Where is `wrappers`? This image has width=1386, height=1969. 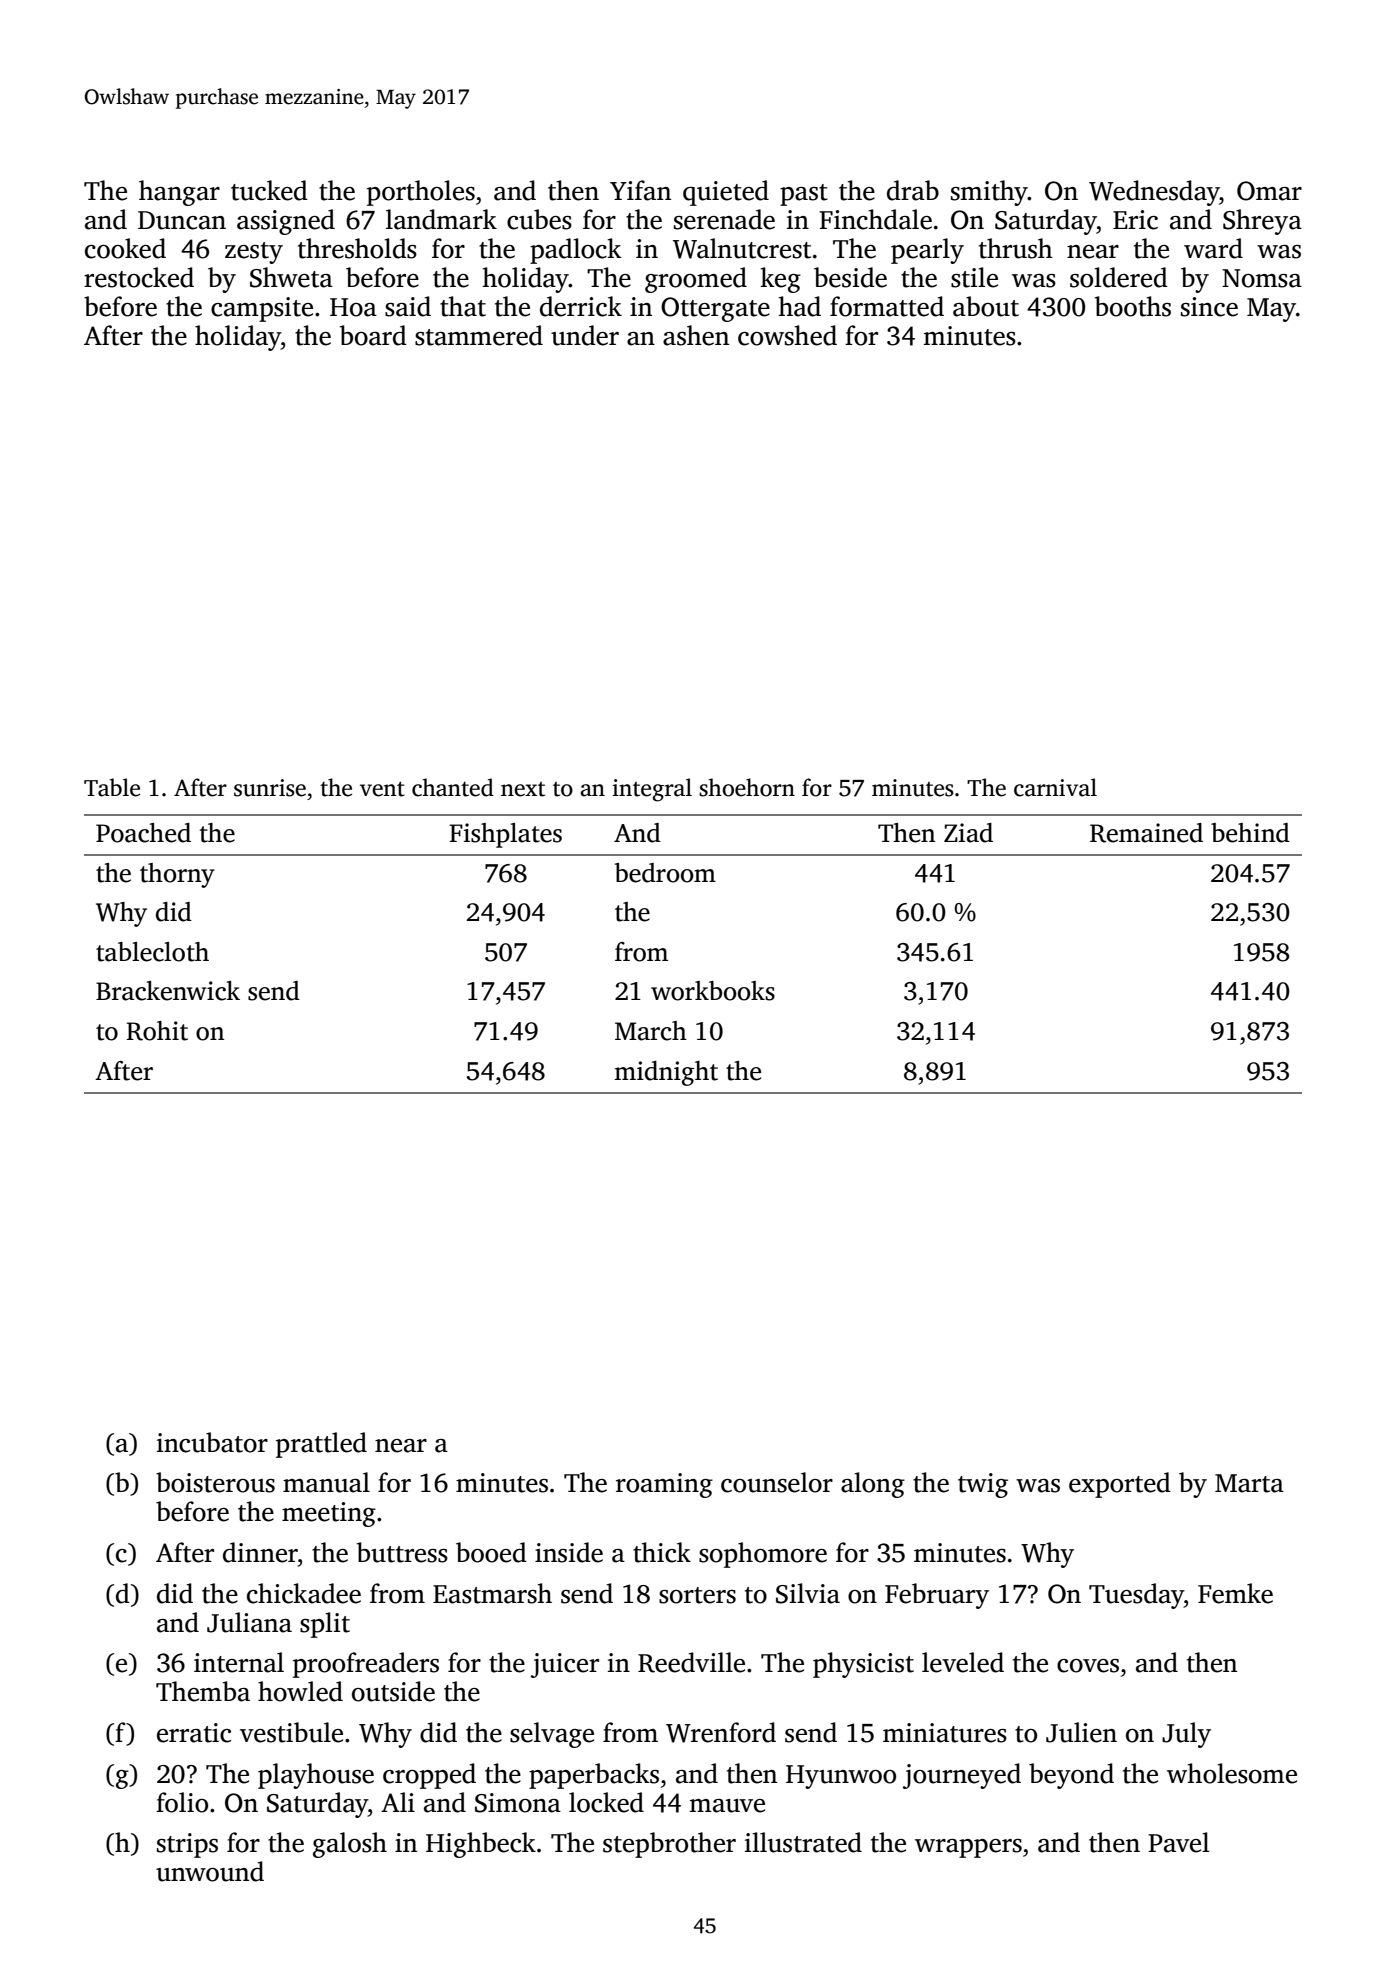
wrappers is located at coordinates (968, 1848).
